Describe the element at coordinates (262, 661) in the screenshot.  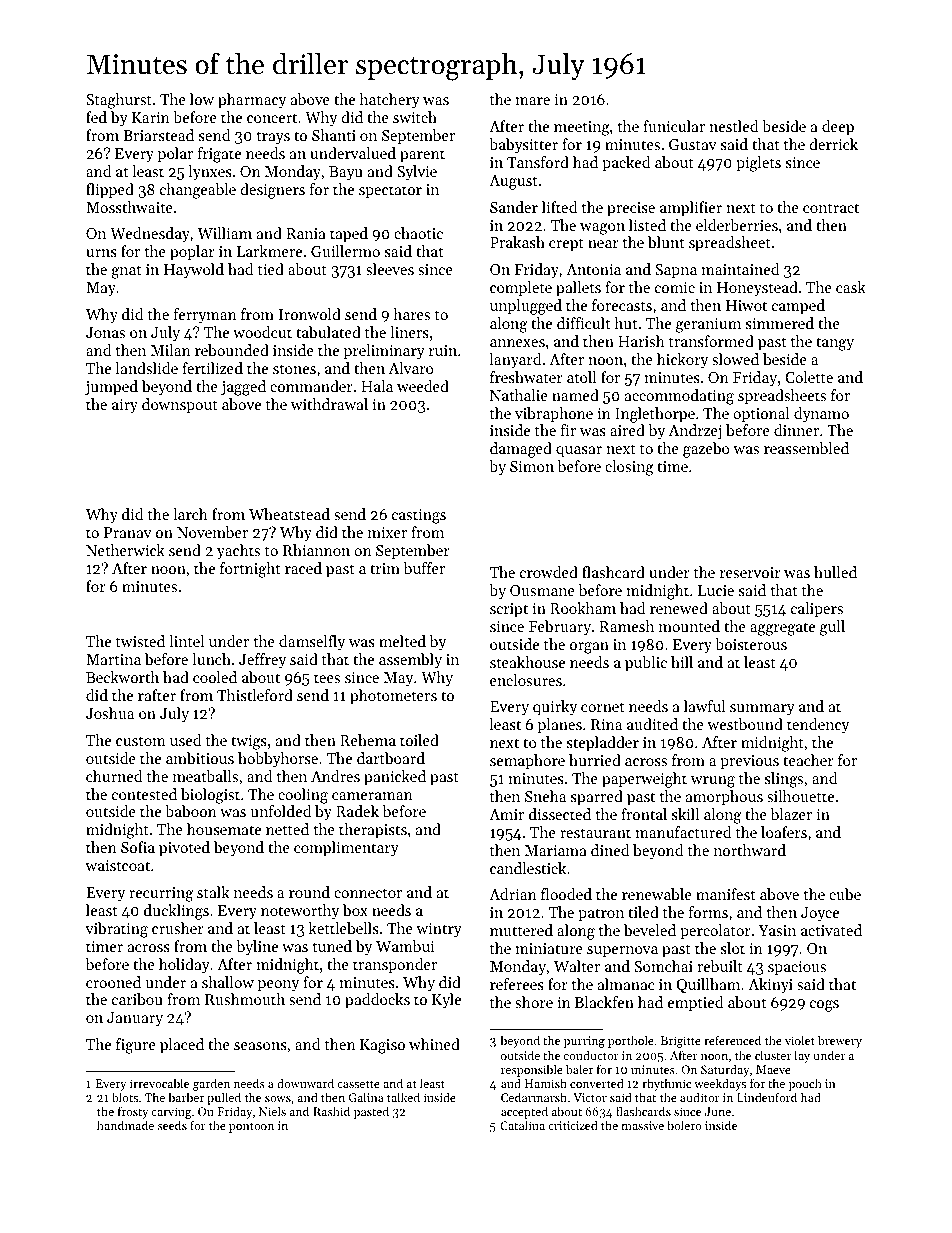
I see `Jeffrey` at that location.
